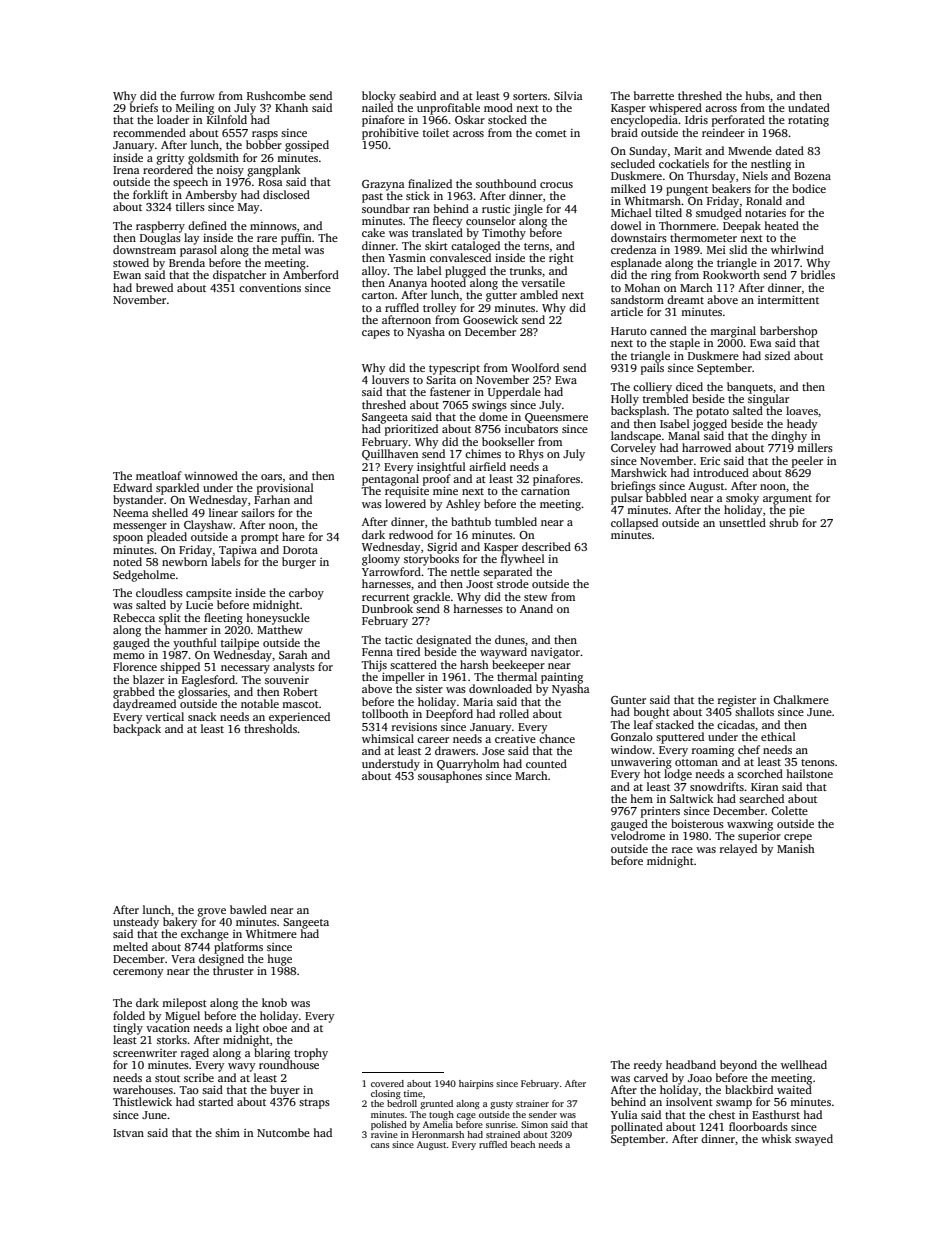 The width and height of the document is (952, 1233). What do you see at coordinates (476, 1084) in the document?
I see `hairpins` at bounding box center [476, 1084].
